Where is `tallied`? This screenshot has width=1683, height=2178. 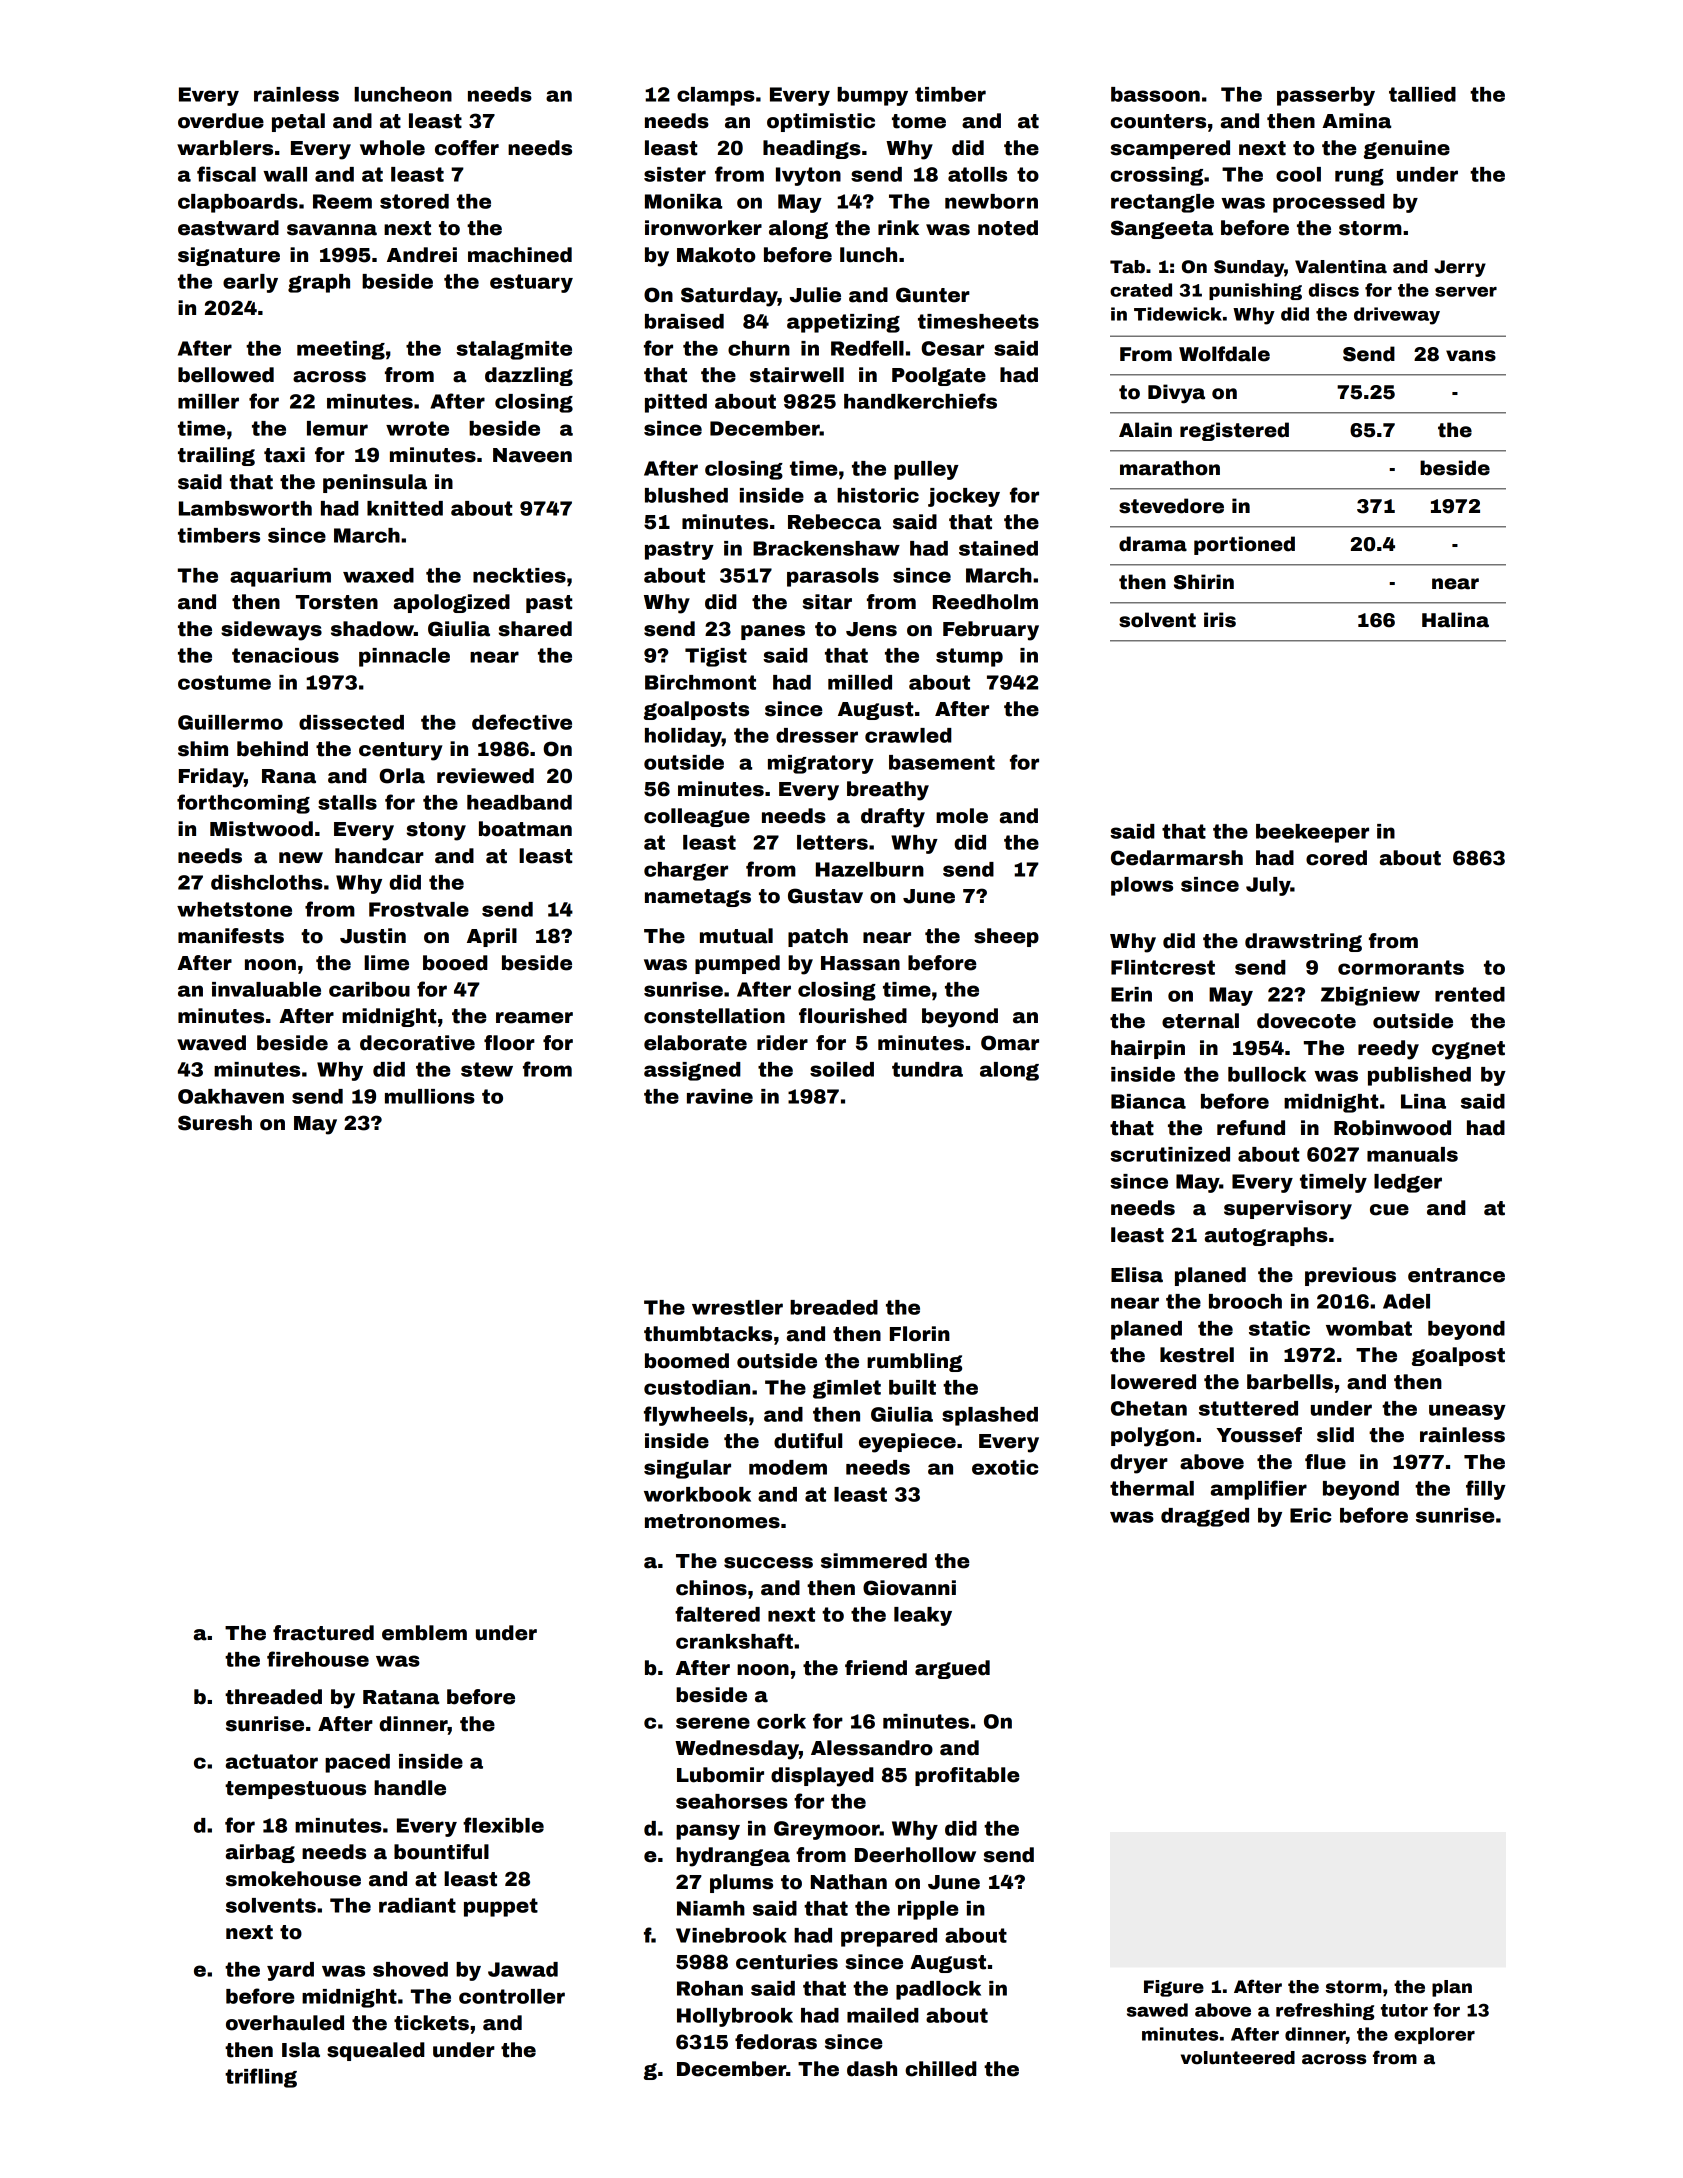 tallied is located at coordinates (1422, 94).
